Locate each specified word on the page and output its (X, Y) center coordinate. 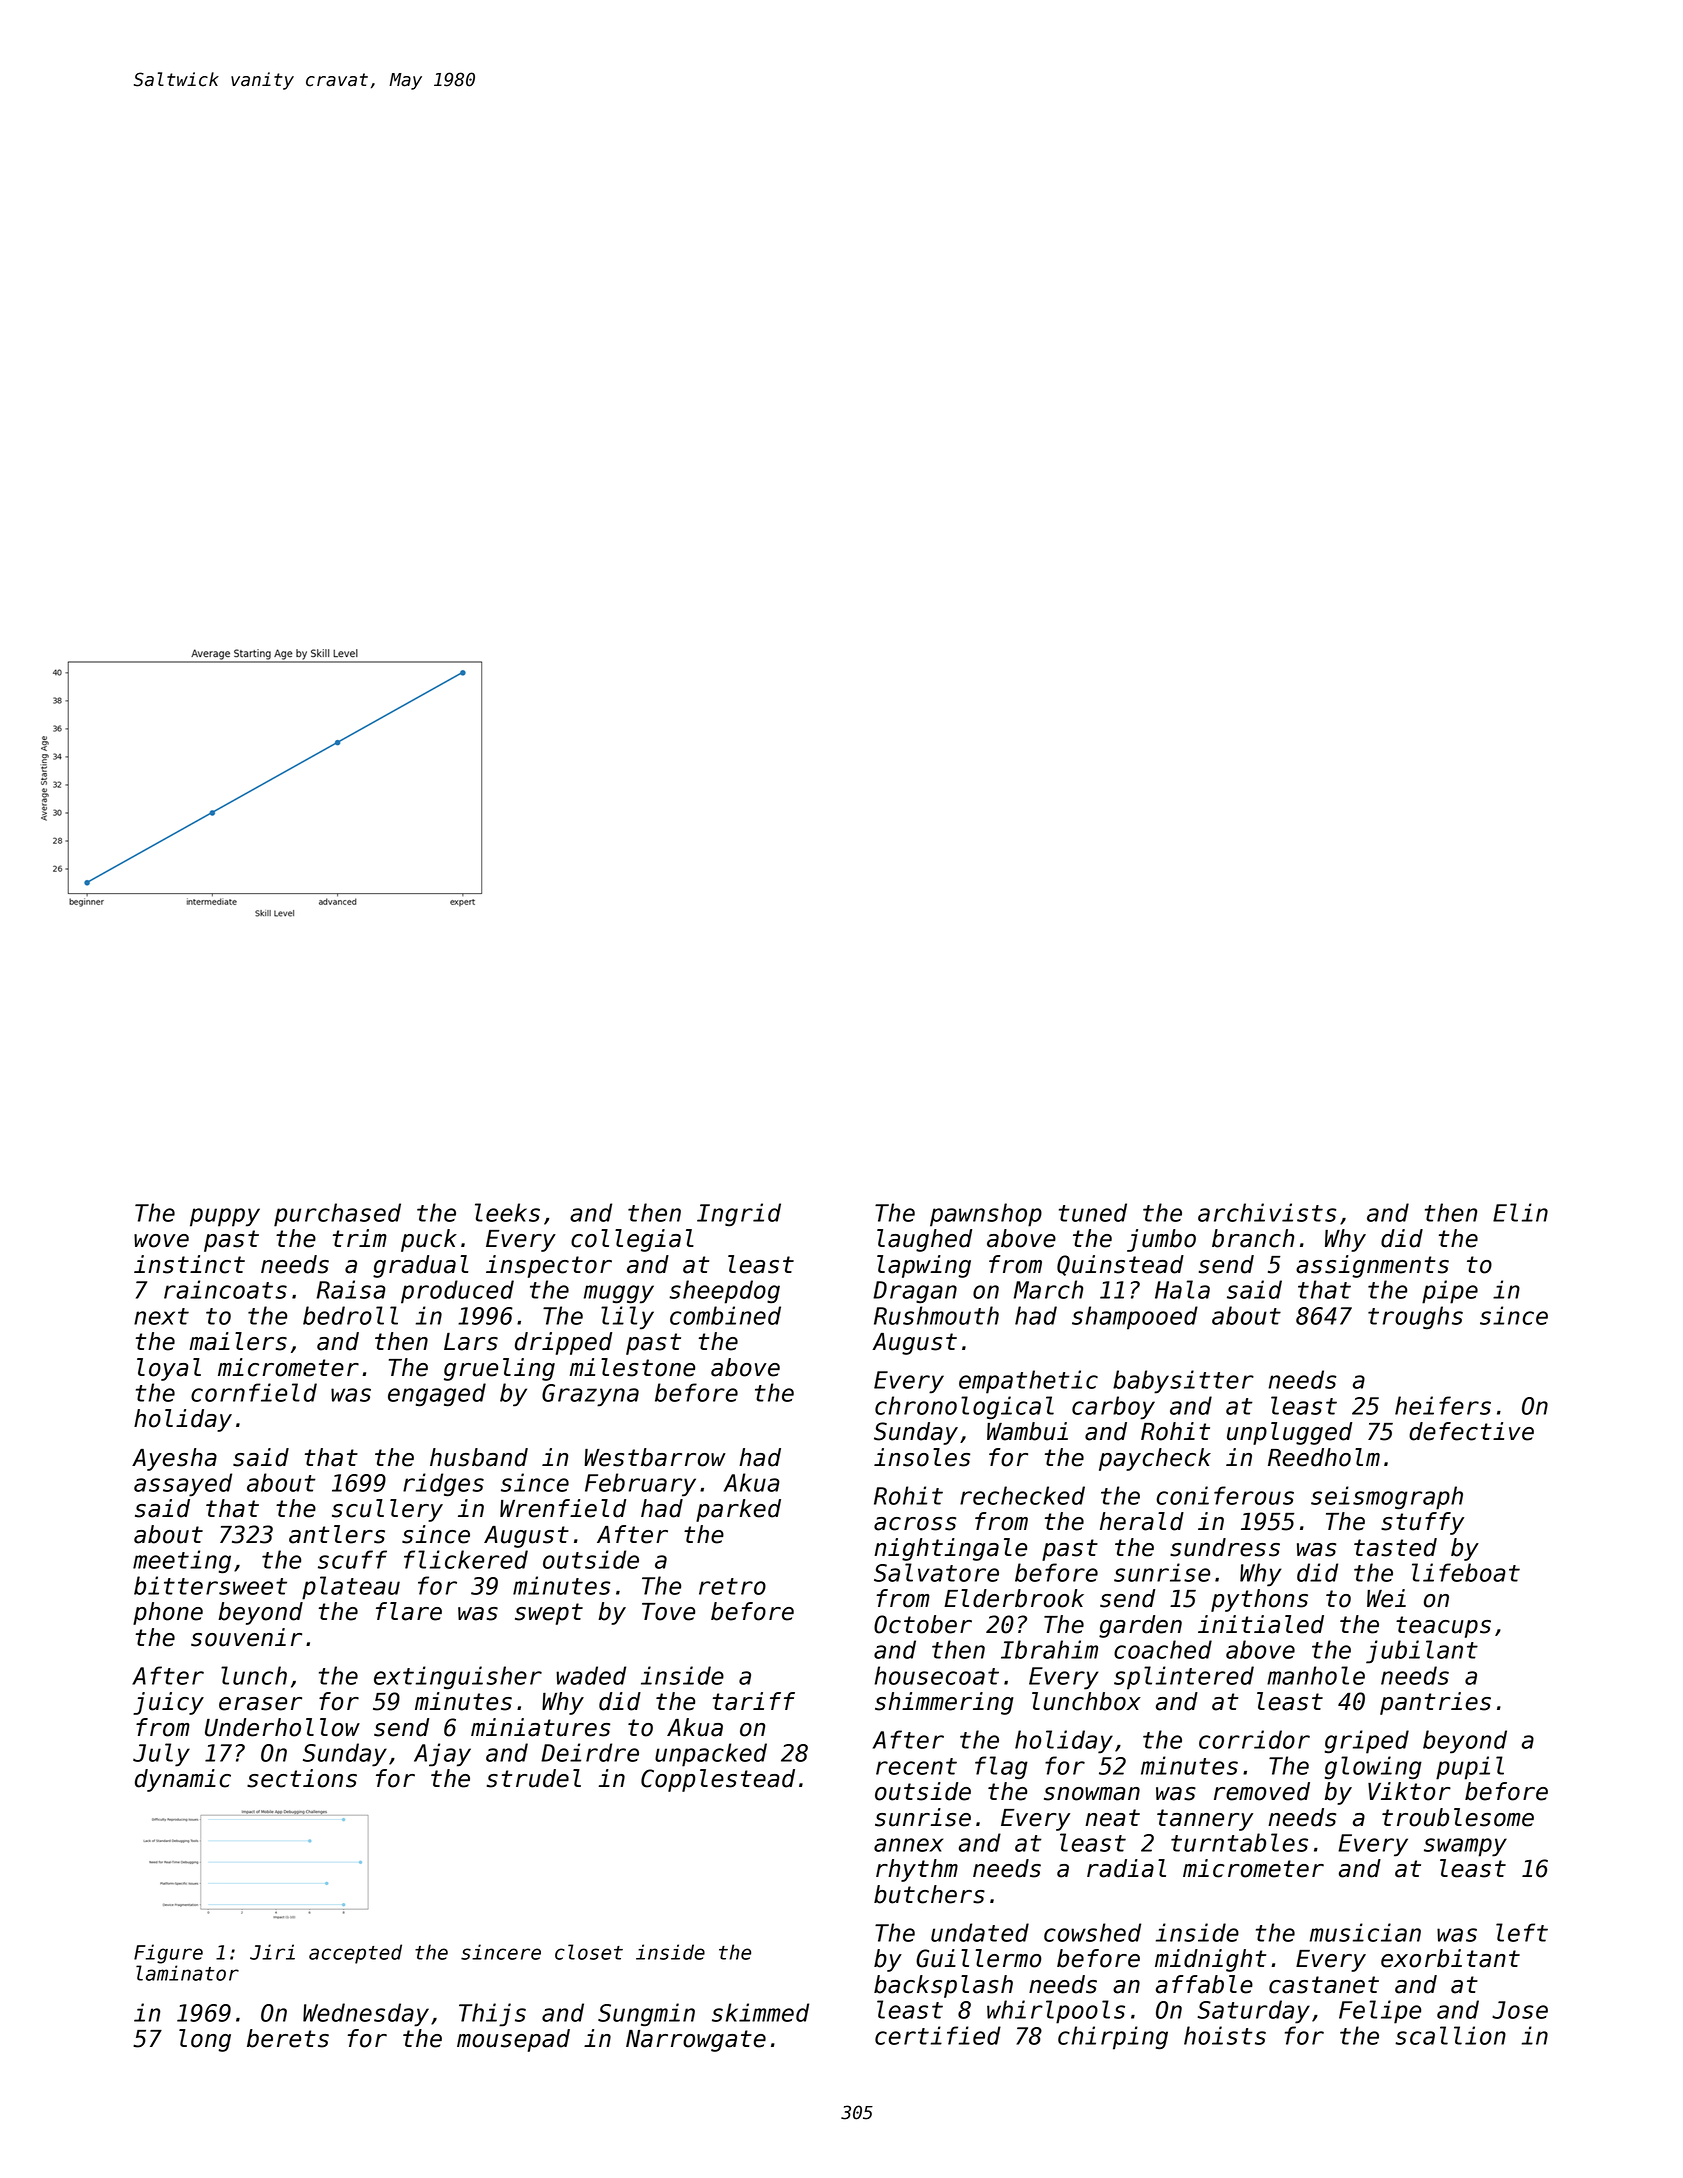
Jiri (272, 1952)
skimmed (760, 2012)
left (1522, 1932)
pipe (1450, 1292)
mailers (238, 1341)
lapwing (924, 1266)
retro (732, 1586)
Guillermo (978, 1958)
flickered (466, 1559)
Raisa (351, 1289)
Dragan (915, 1292)
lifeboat (1466, 1572)
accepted (355, 1954)
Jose (1520, 2010)
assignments (1372, 1266)
